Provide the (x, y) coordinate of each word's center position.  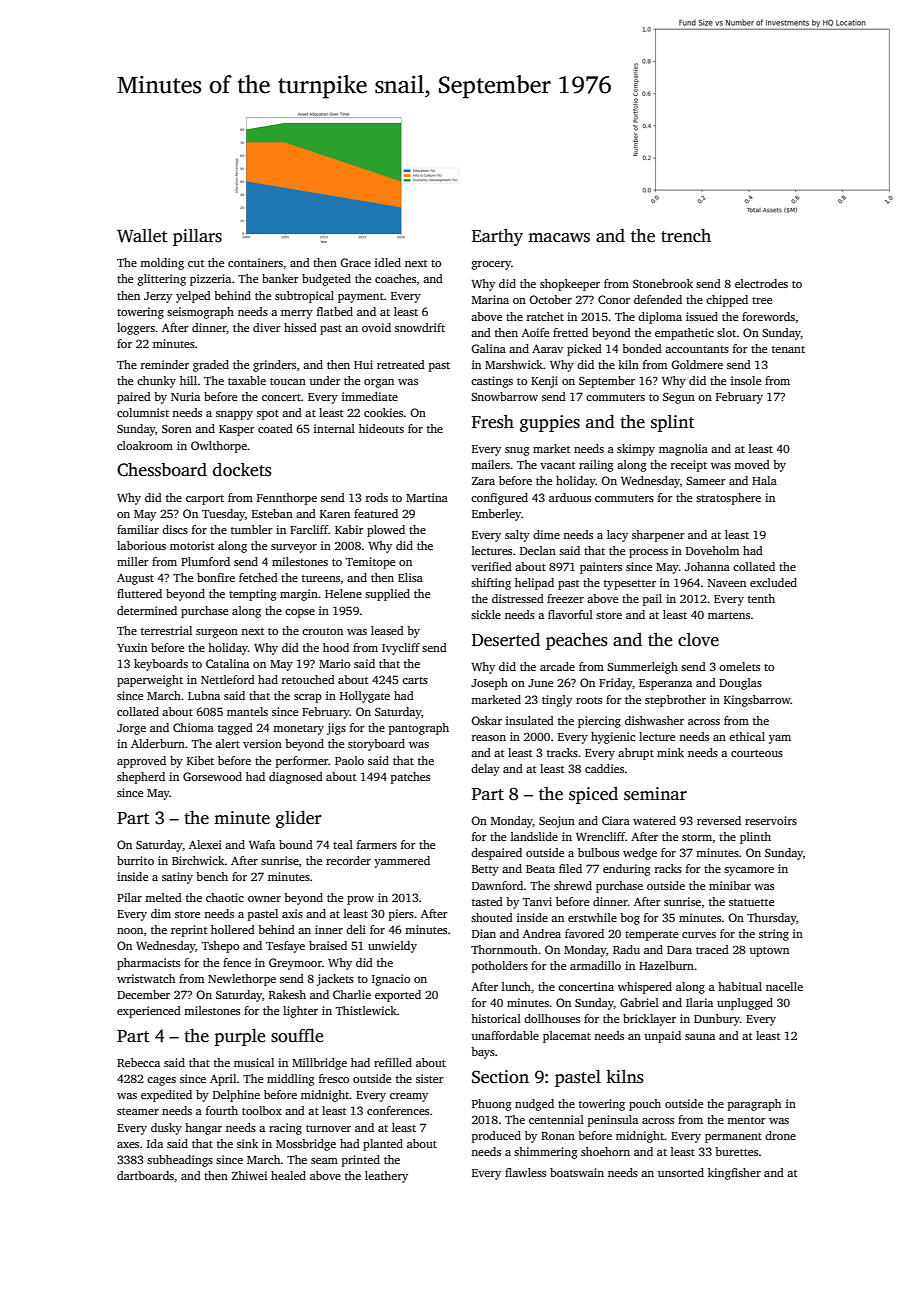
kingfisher (734, 1174)
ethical (747, 736)
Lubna (204, 695)
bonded (642, 348)
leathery (386, 1177)
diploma (660, 318)
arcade (557, 666)
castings (492, 382)
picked (584, 350)
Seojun (557, 822)
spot (268, 415)
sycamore (749, 871)
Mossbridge (306, 1145)
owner (264, 899)
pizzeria (210, 280)
